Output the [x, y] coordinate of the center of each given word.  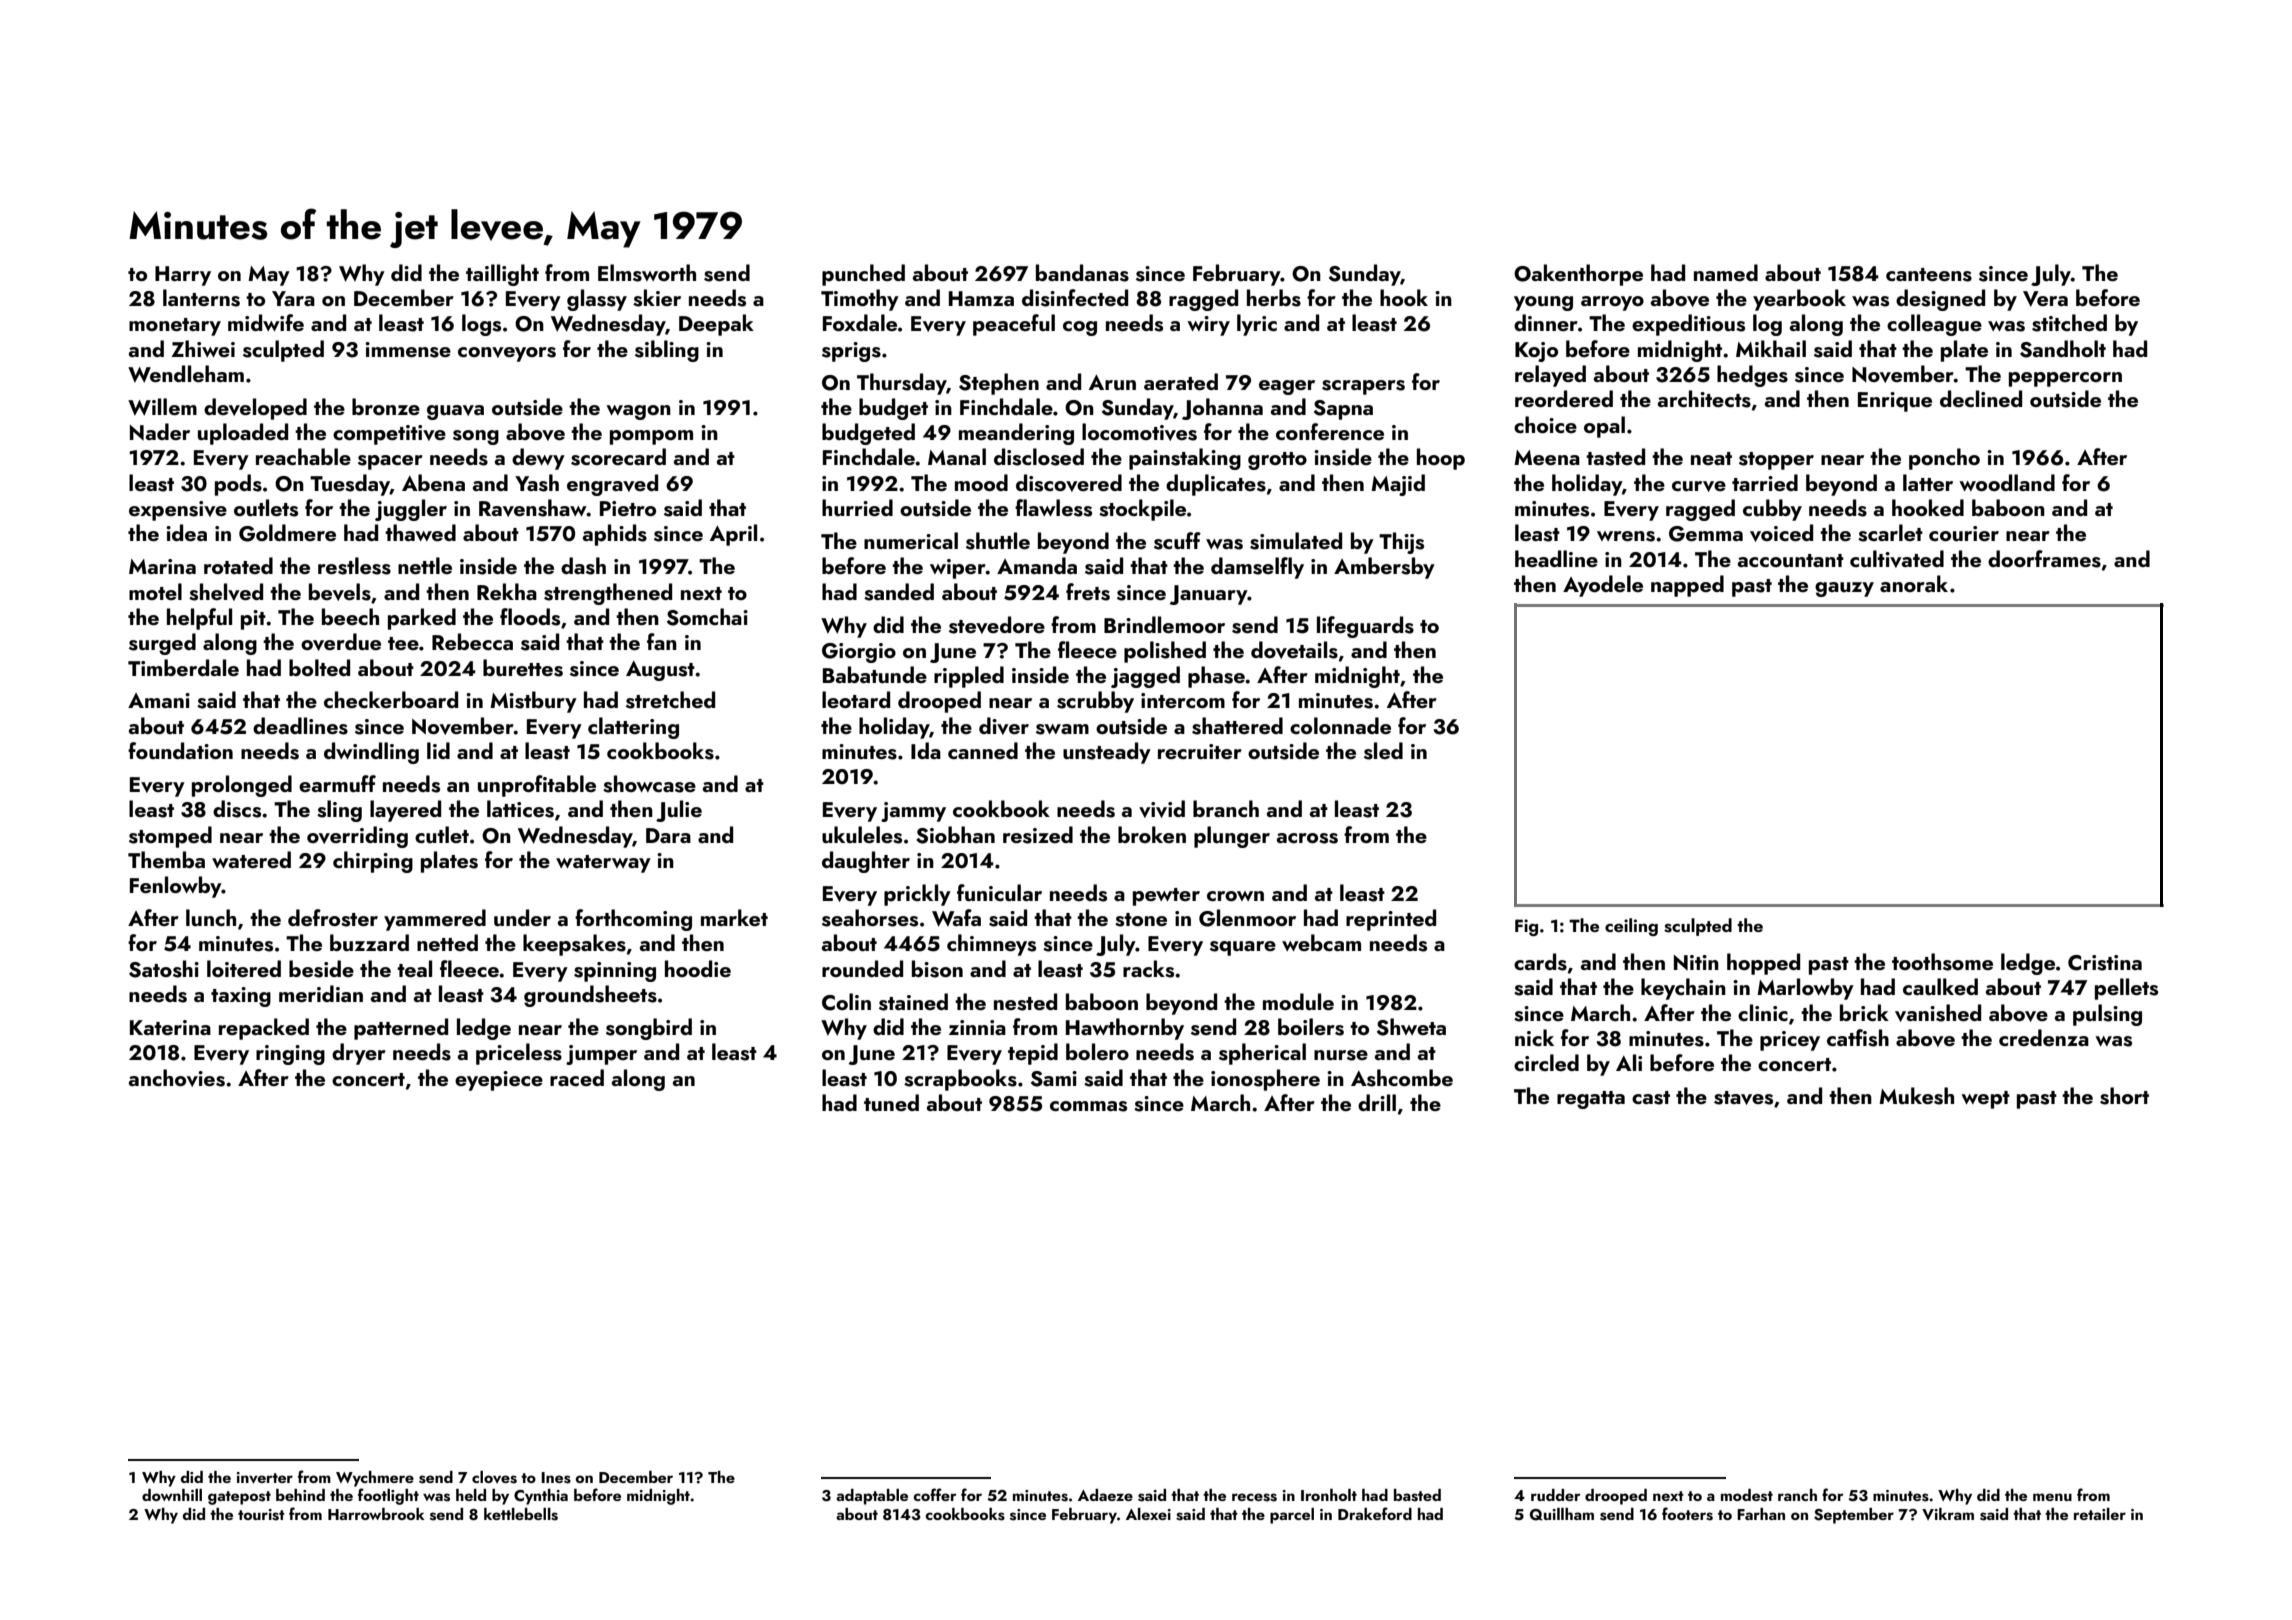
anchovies [177, 1078]
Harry [183, 276]
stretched [670, 700]
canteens [1929, 275]
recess [1254, 1497]
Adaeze [1105, 1495]
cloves [494, 1477]
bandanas [1082, 273]
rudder [1556, 1495]
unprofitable [537, 786]
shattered [1237, 726]
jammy [913, 812]
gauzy [1844, 589]
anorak [1914, 583]
